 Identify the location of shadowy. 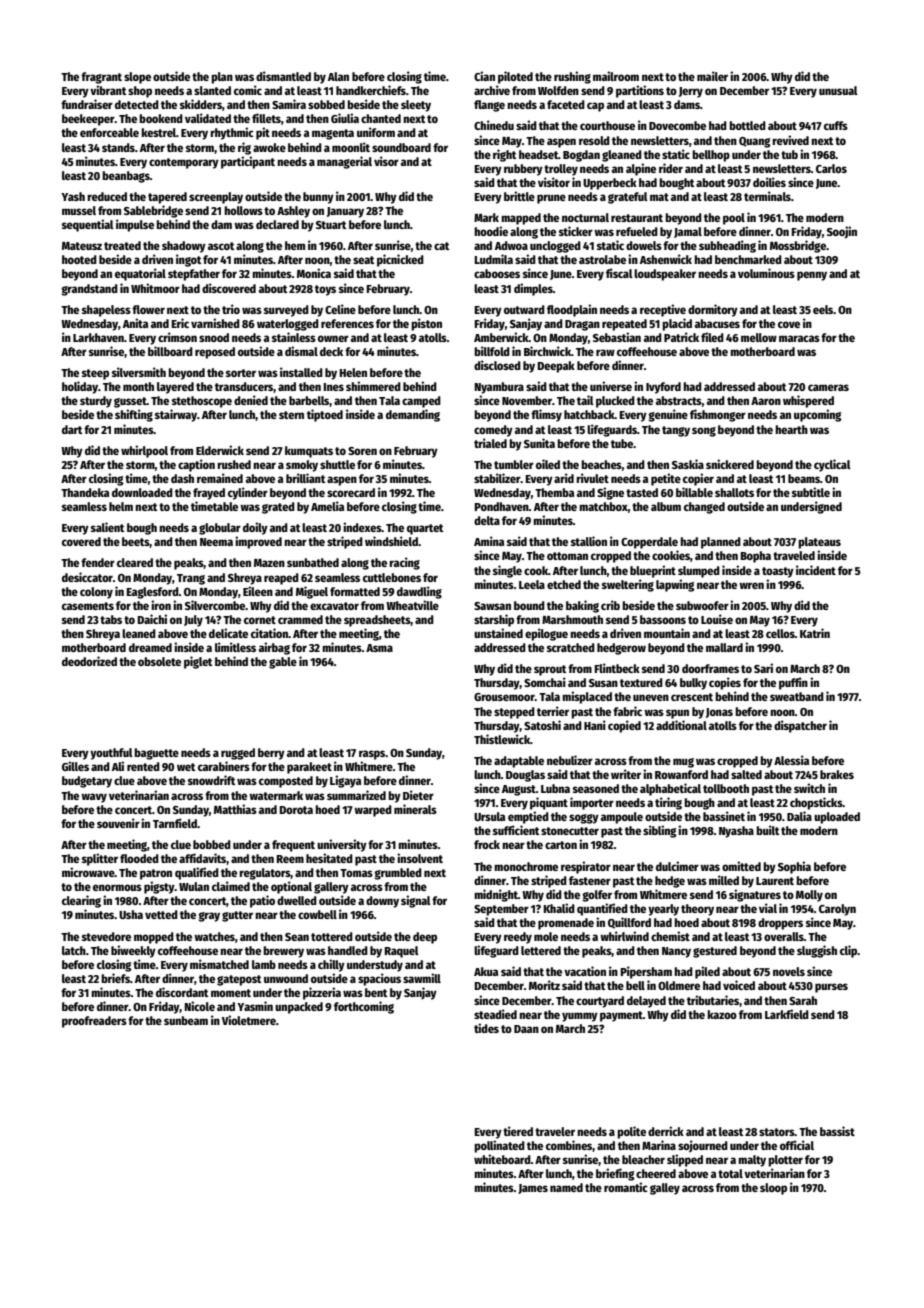
(184, 247).
